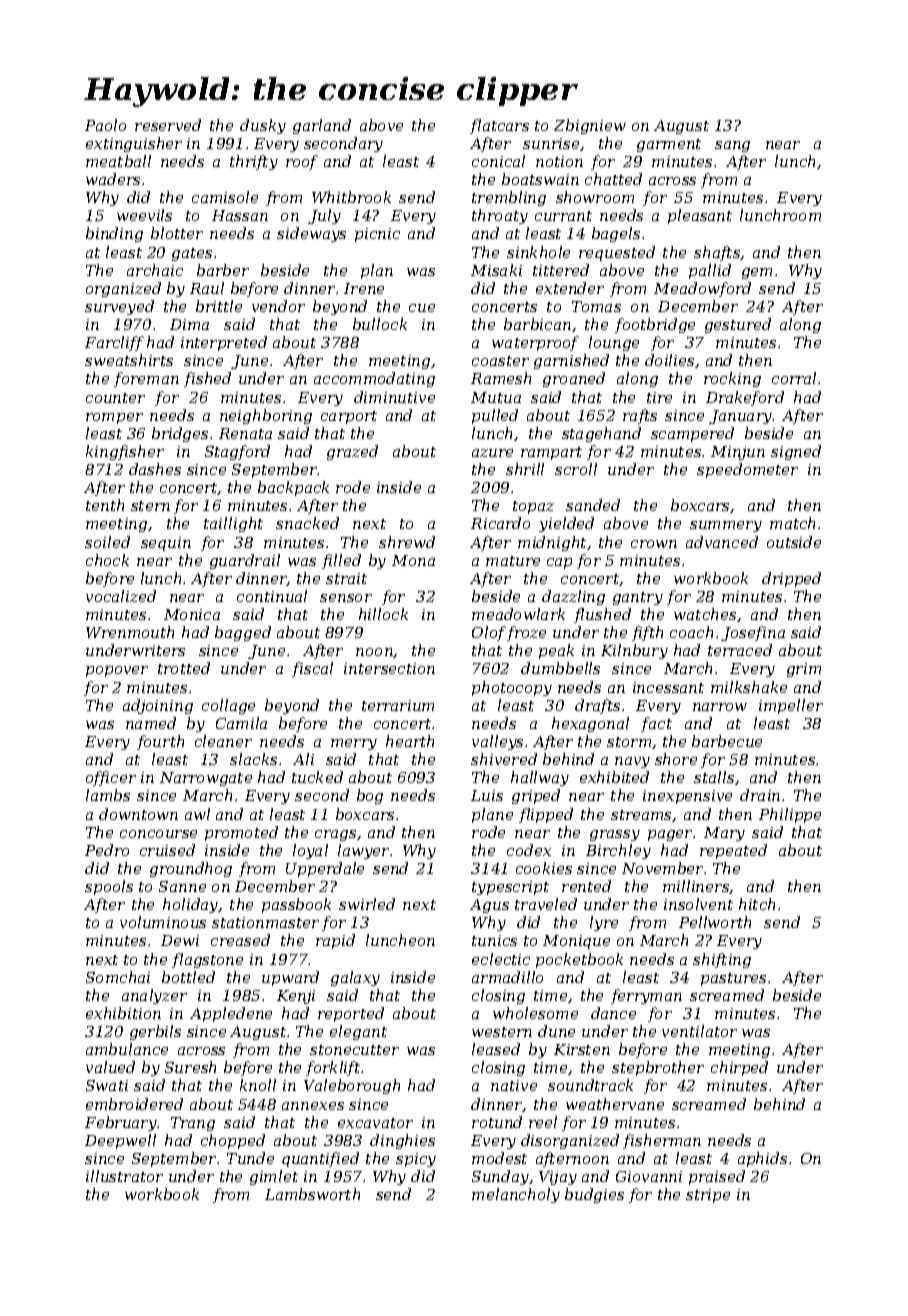  Describe the element at coordinates (278, 306) in the page. I see `vendor` at that location.
